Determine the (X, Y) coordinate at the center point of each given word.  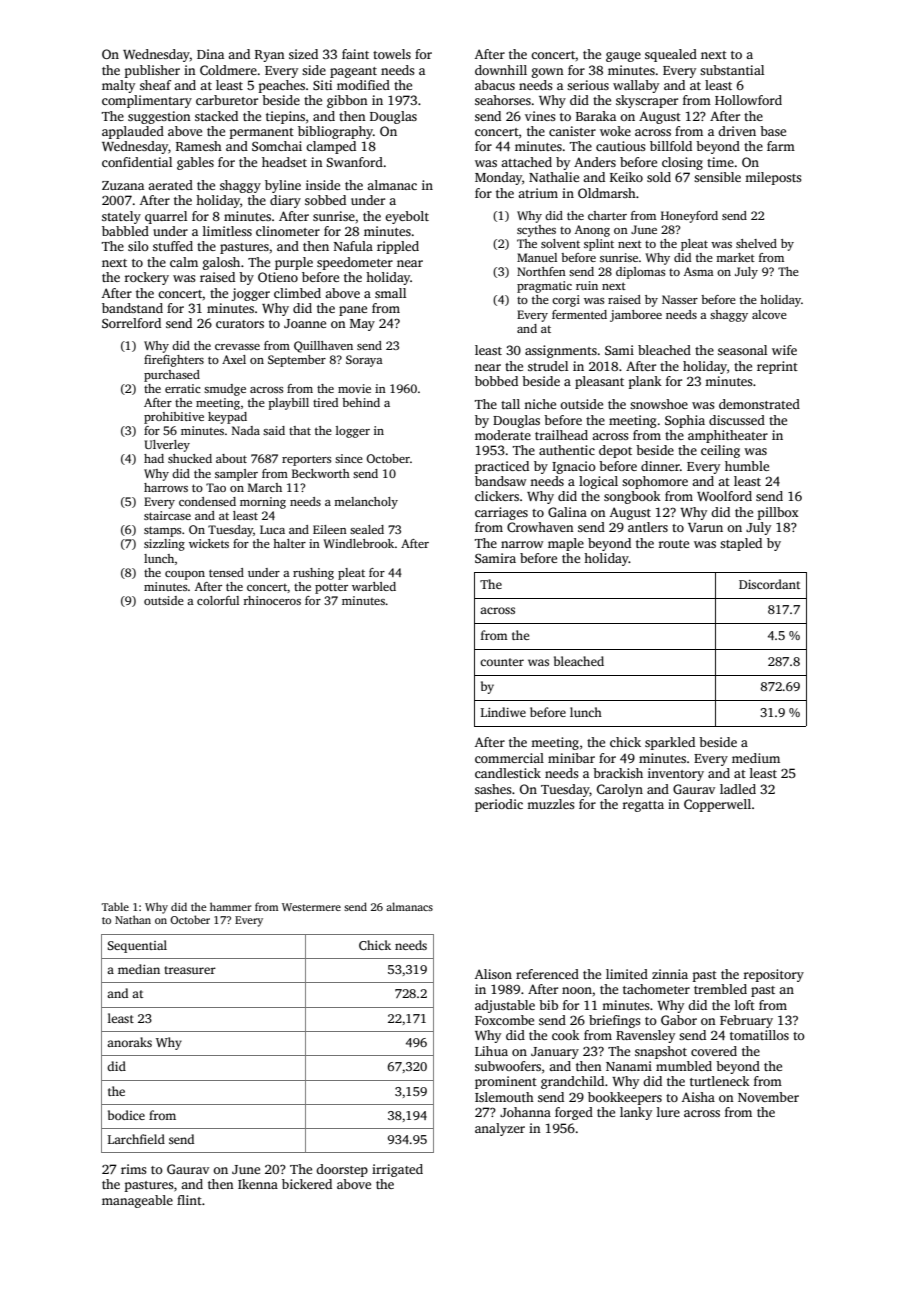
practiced (502, 467)
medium (756, 758)
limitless (227, 231)
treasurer (190, 970)
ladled (738, 789)
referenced (547, 974)
